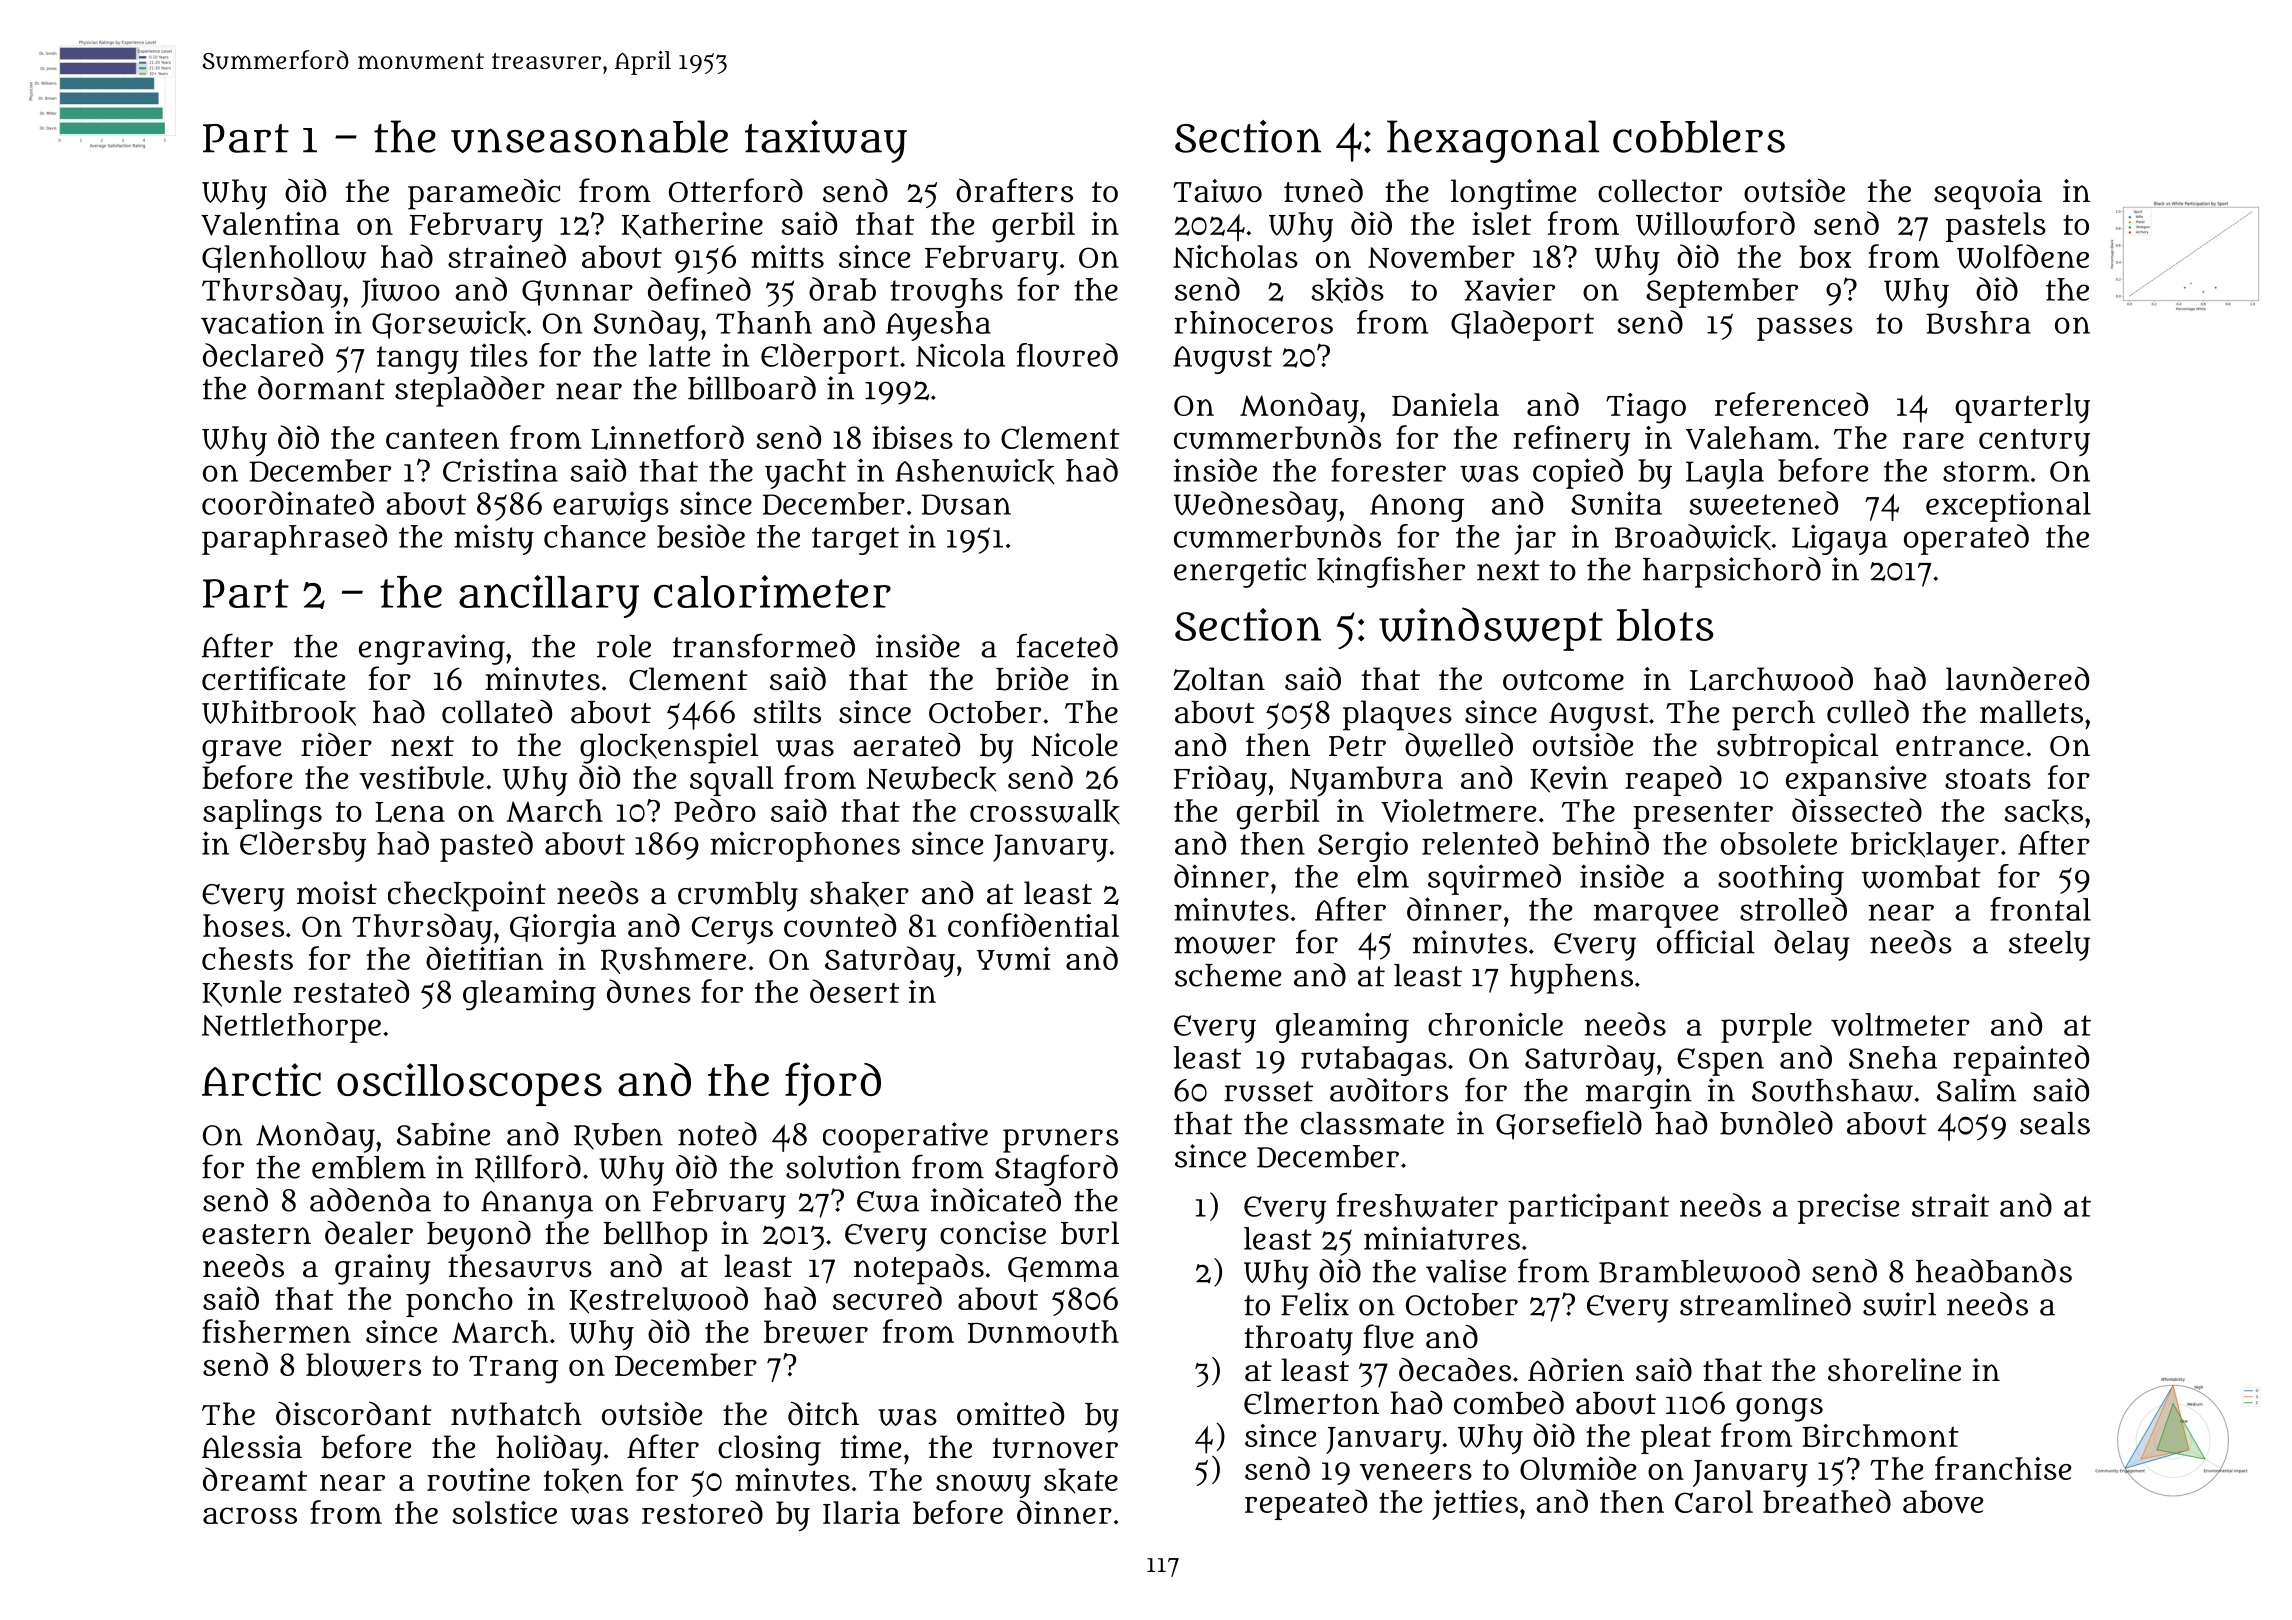  Describe the element at coordinates (1699, 136) in the image. I see `cobblers` at that location.
